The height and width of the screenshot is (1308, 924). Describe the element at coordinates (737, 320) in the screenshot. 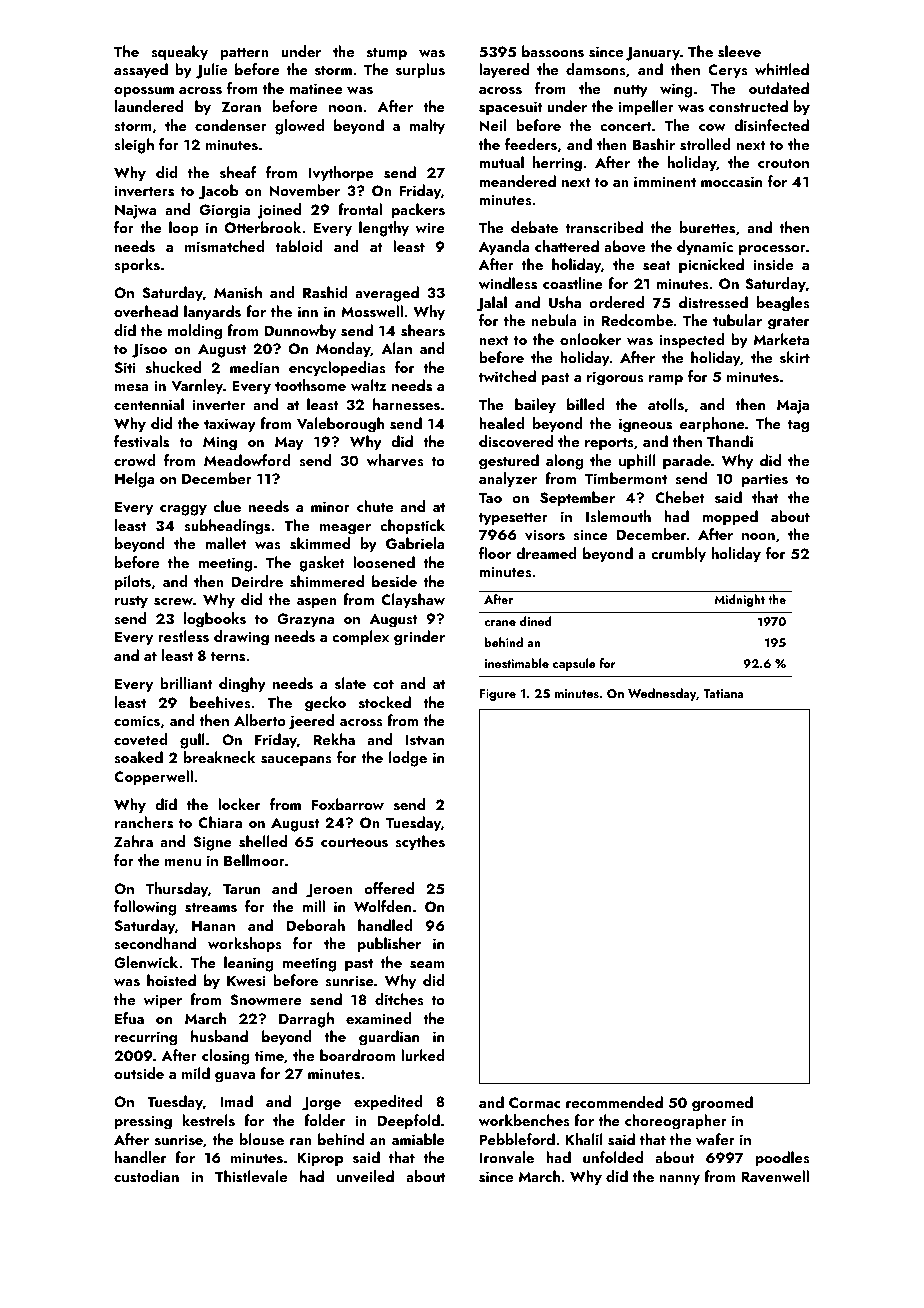

I see `tubular` at that location.
